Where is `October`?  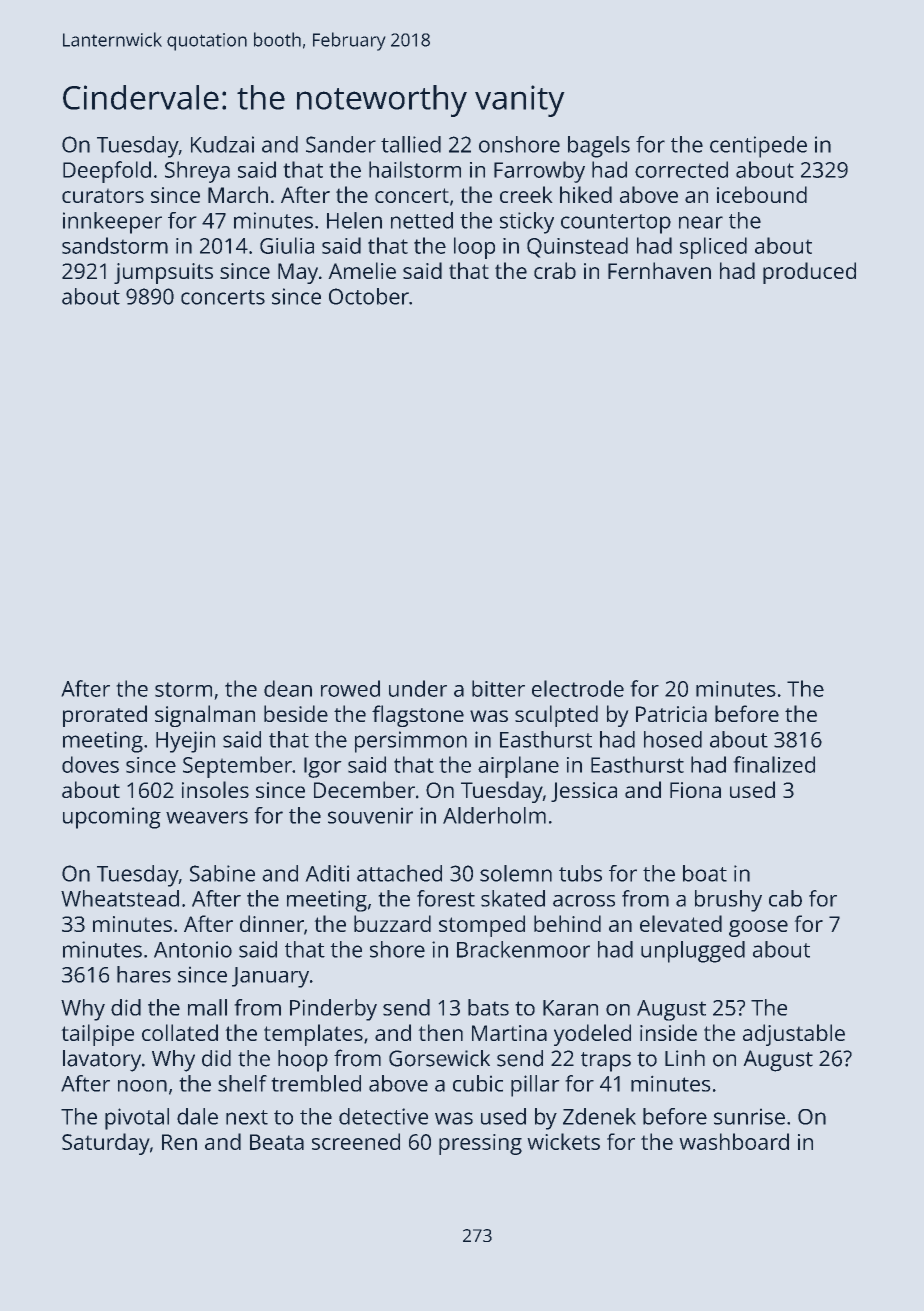
October is located at coordinates (369, 296).
